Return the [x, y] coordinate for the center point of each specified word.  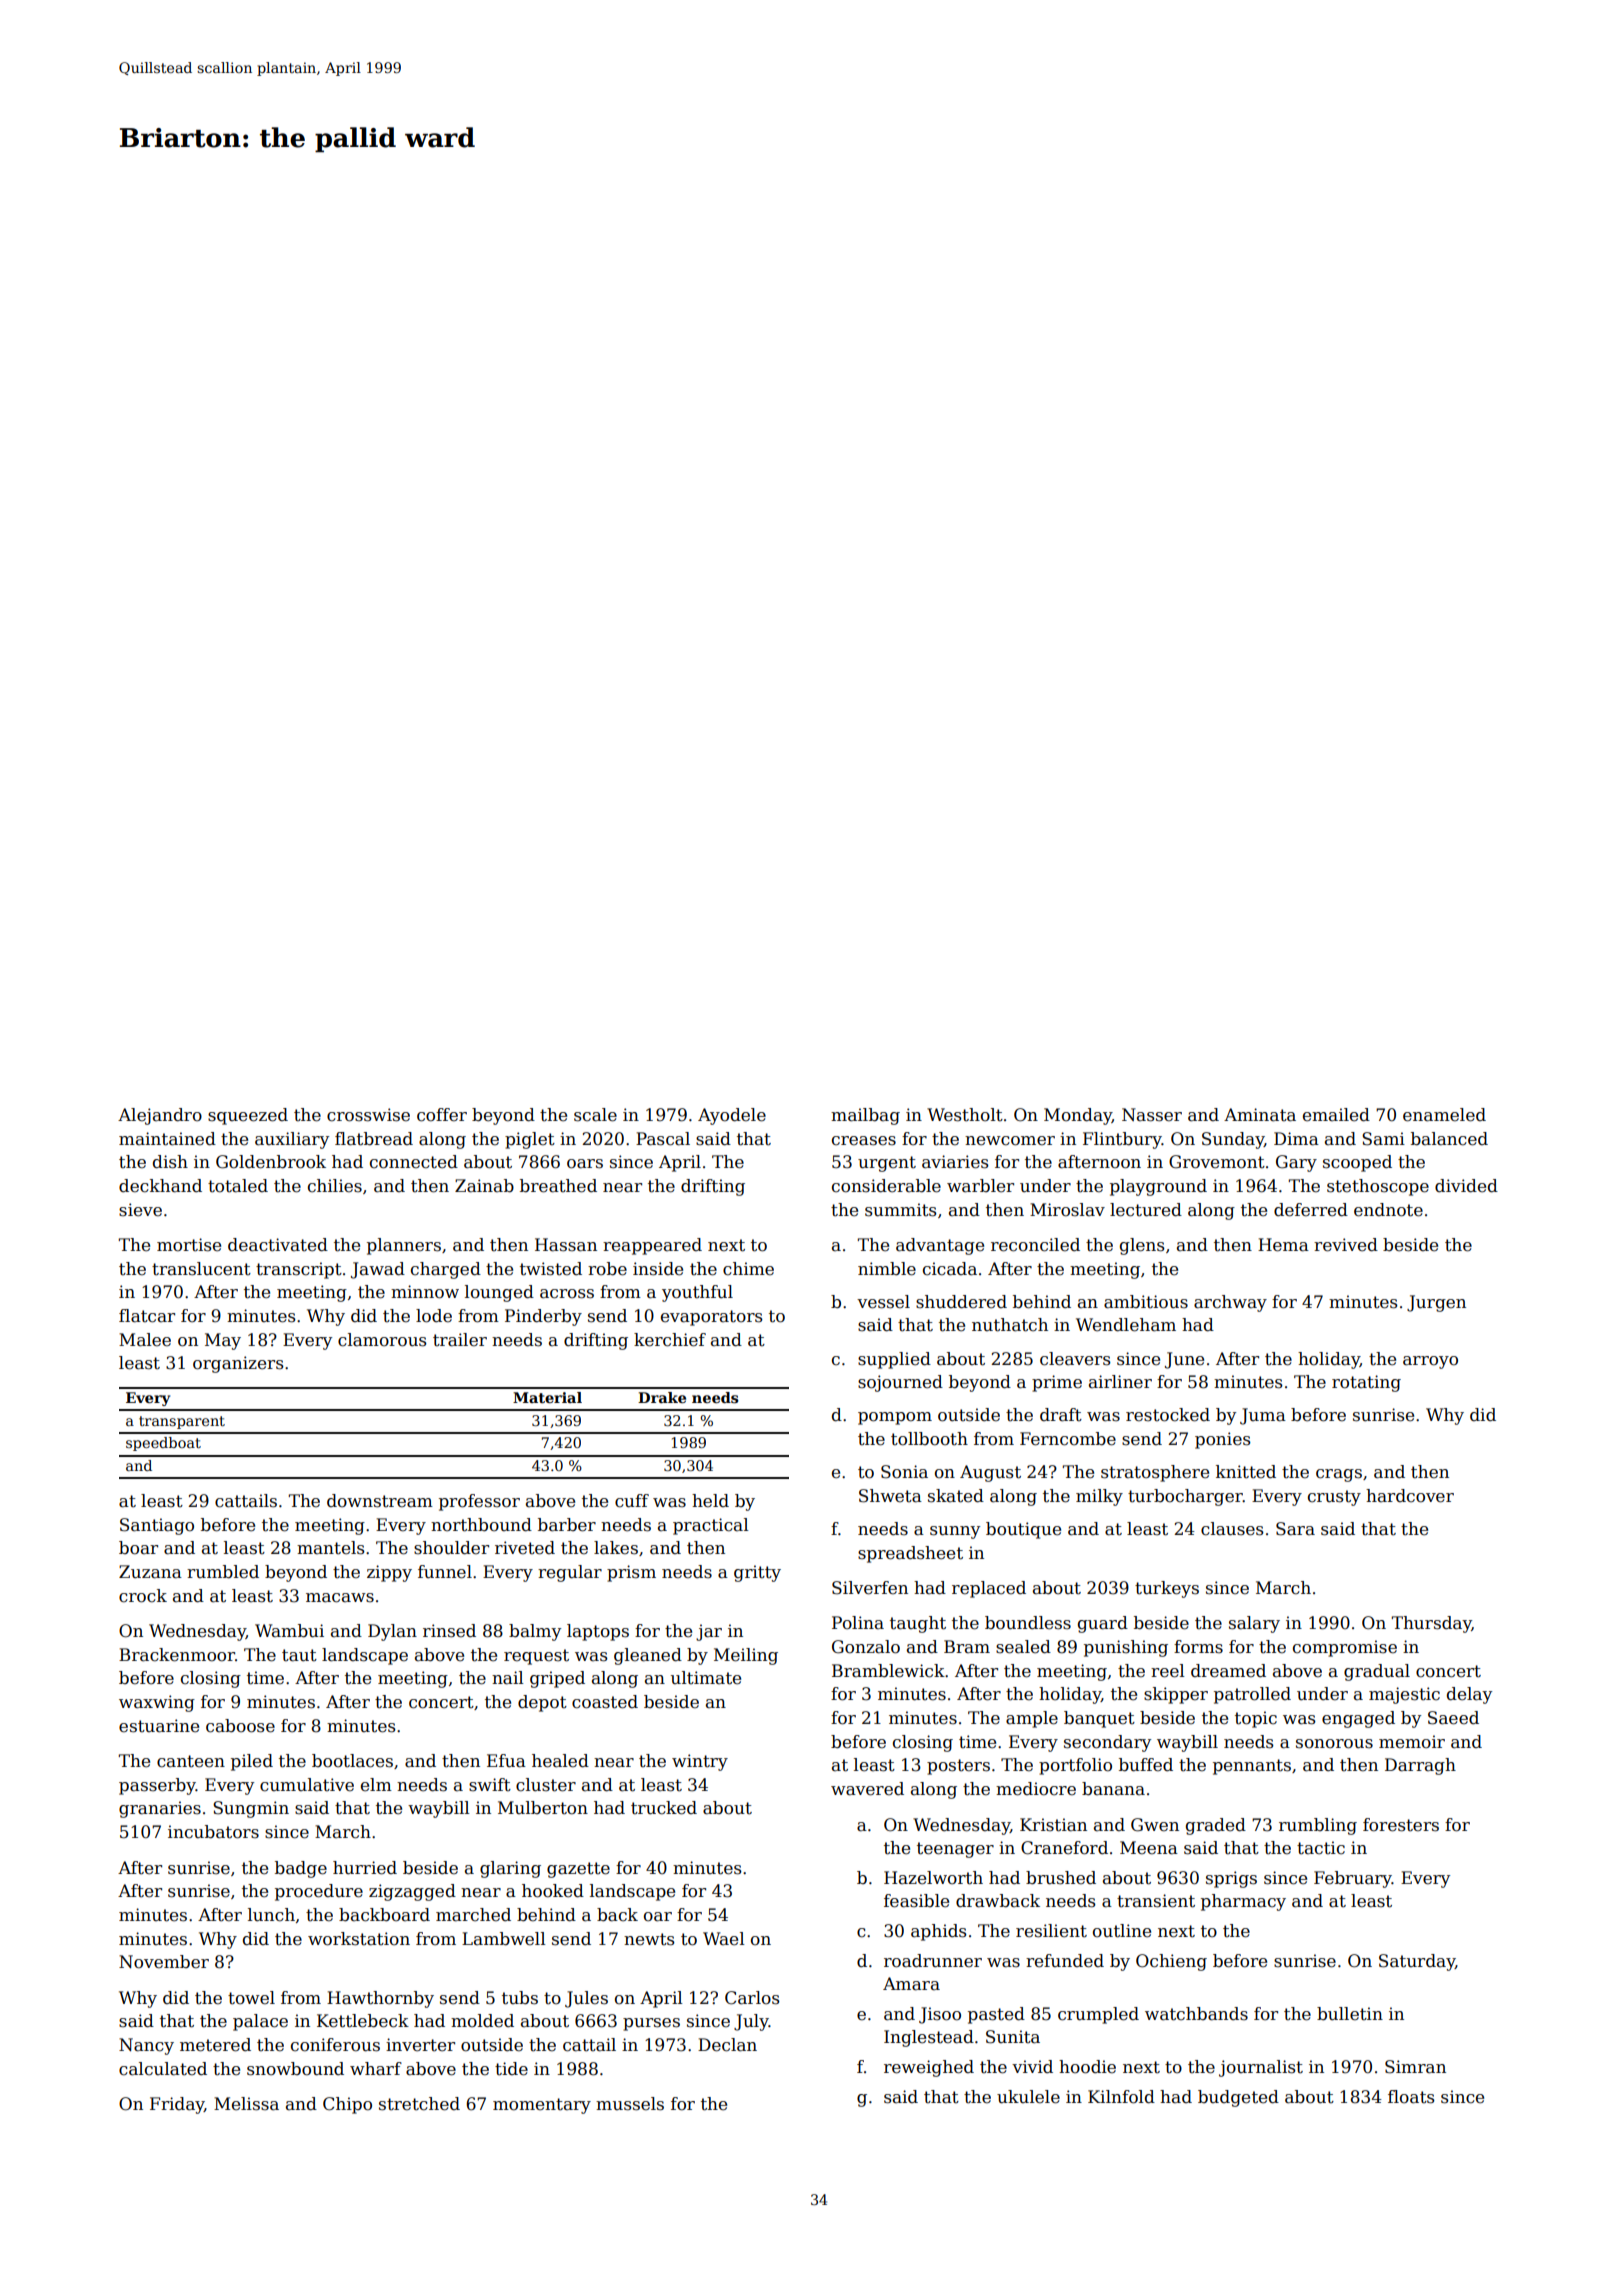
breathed [558, 1186]
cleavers [1075, 1359]
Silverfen [870, 1588]
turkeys [1167, 1589]
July [751, 2022]
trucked [664, 1808]
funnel [445, 1572]
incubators [213, 1832]
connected [414, 1162]
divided [1466, 1186]
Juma [1263, 1416]
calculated [163, 2069]
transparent [182, 1422]
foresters [1401, 1825]
